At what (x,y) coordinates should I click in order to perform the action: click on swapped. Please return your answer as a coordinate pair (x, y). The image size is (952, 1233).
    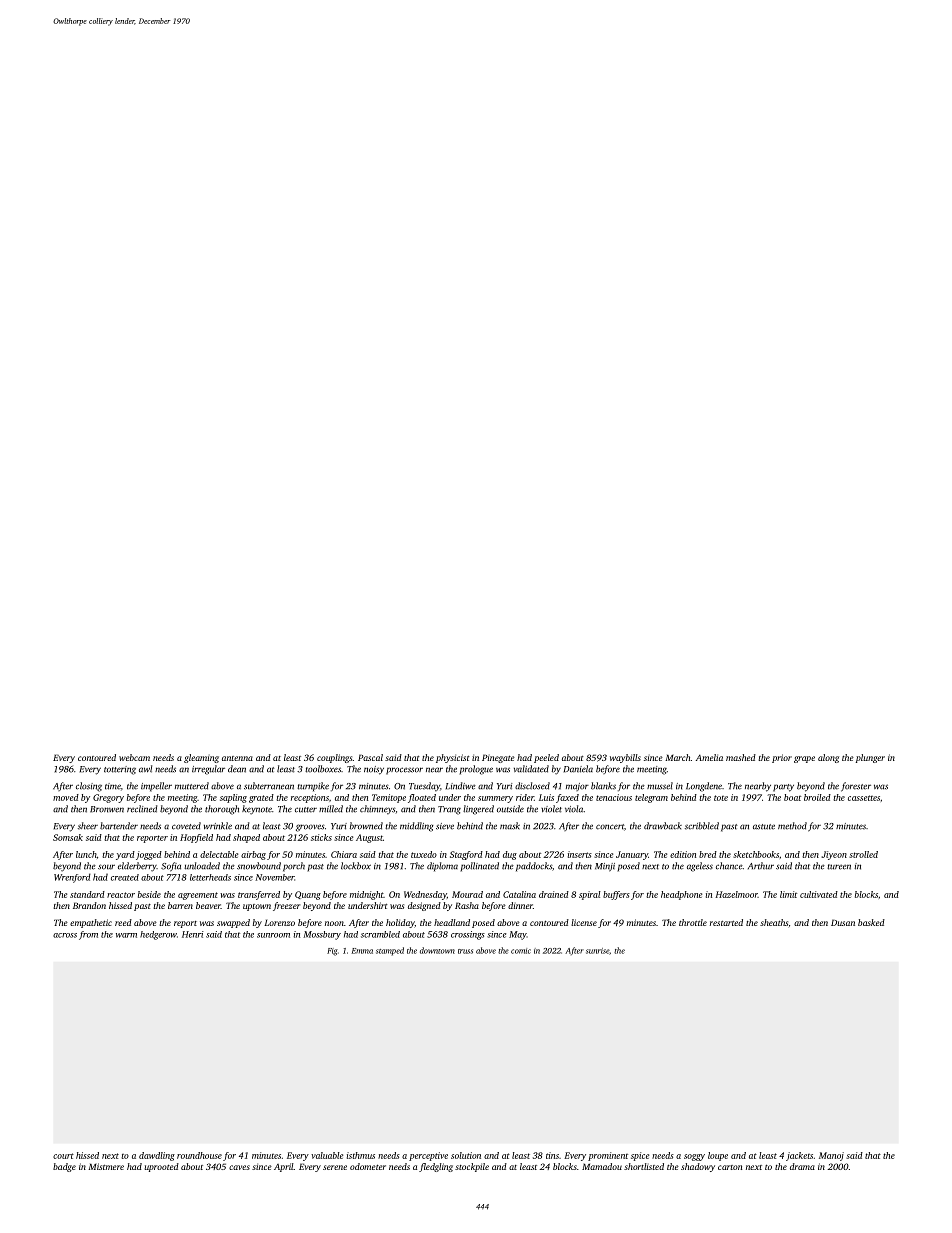
    Looking at the image, I should click on (233, 923).
